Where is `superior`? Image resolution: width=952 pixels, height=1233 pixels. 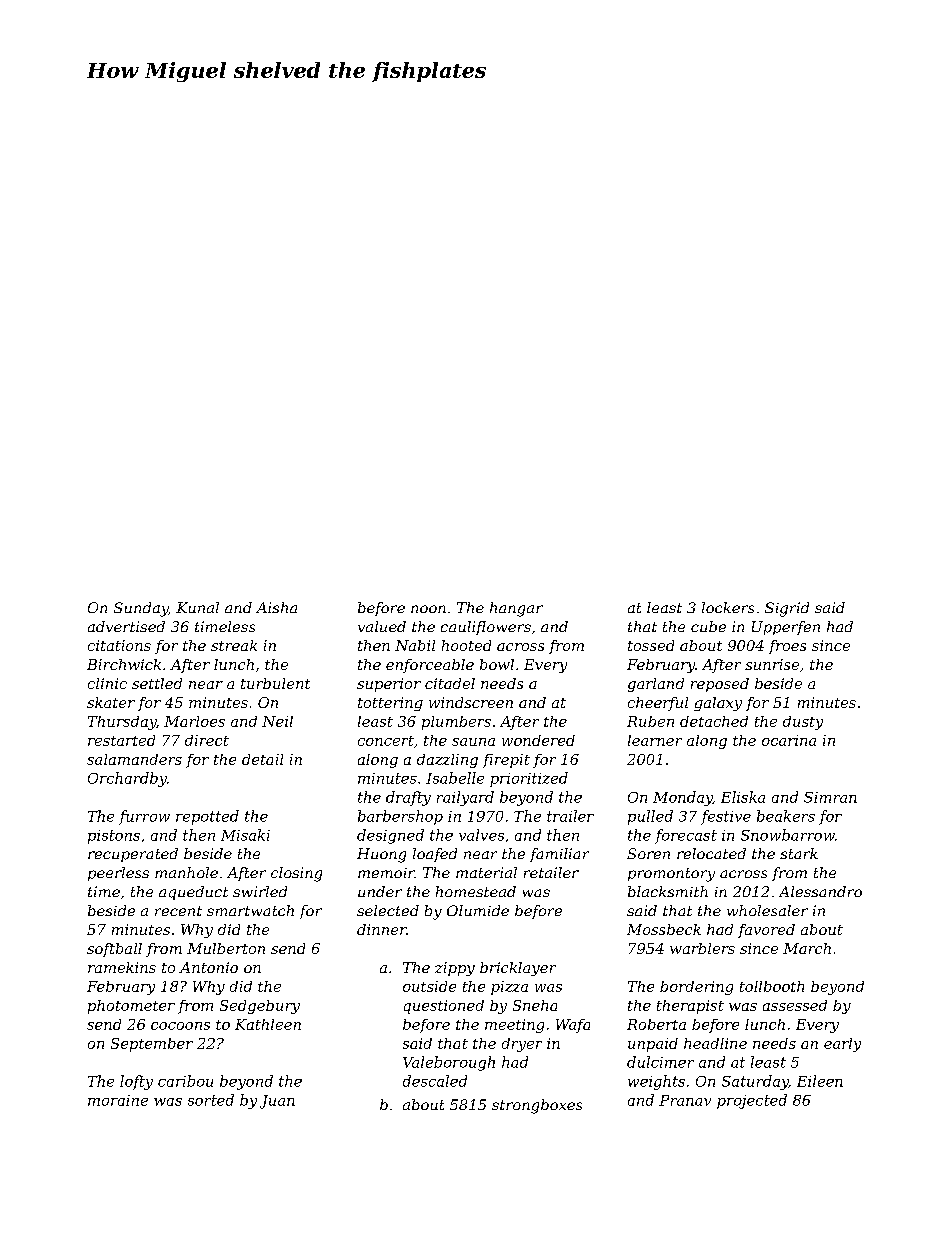
superior is located at coordinates (389, 685).
